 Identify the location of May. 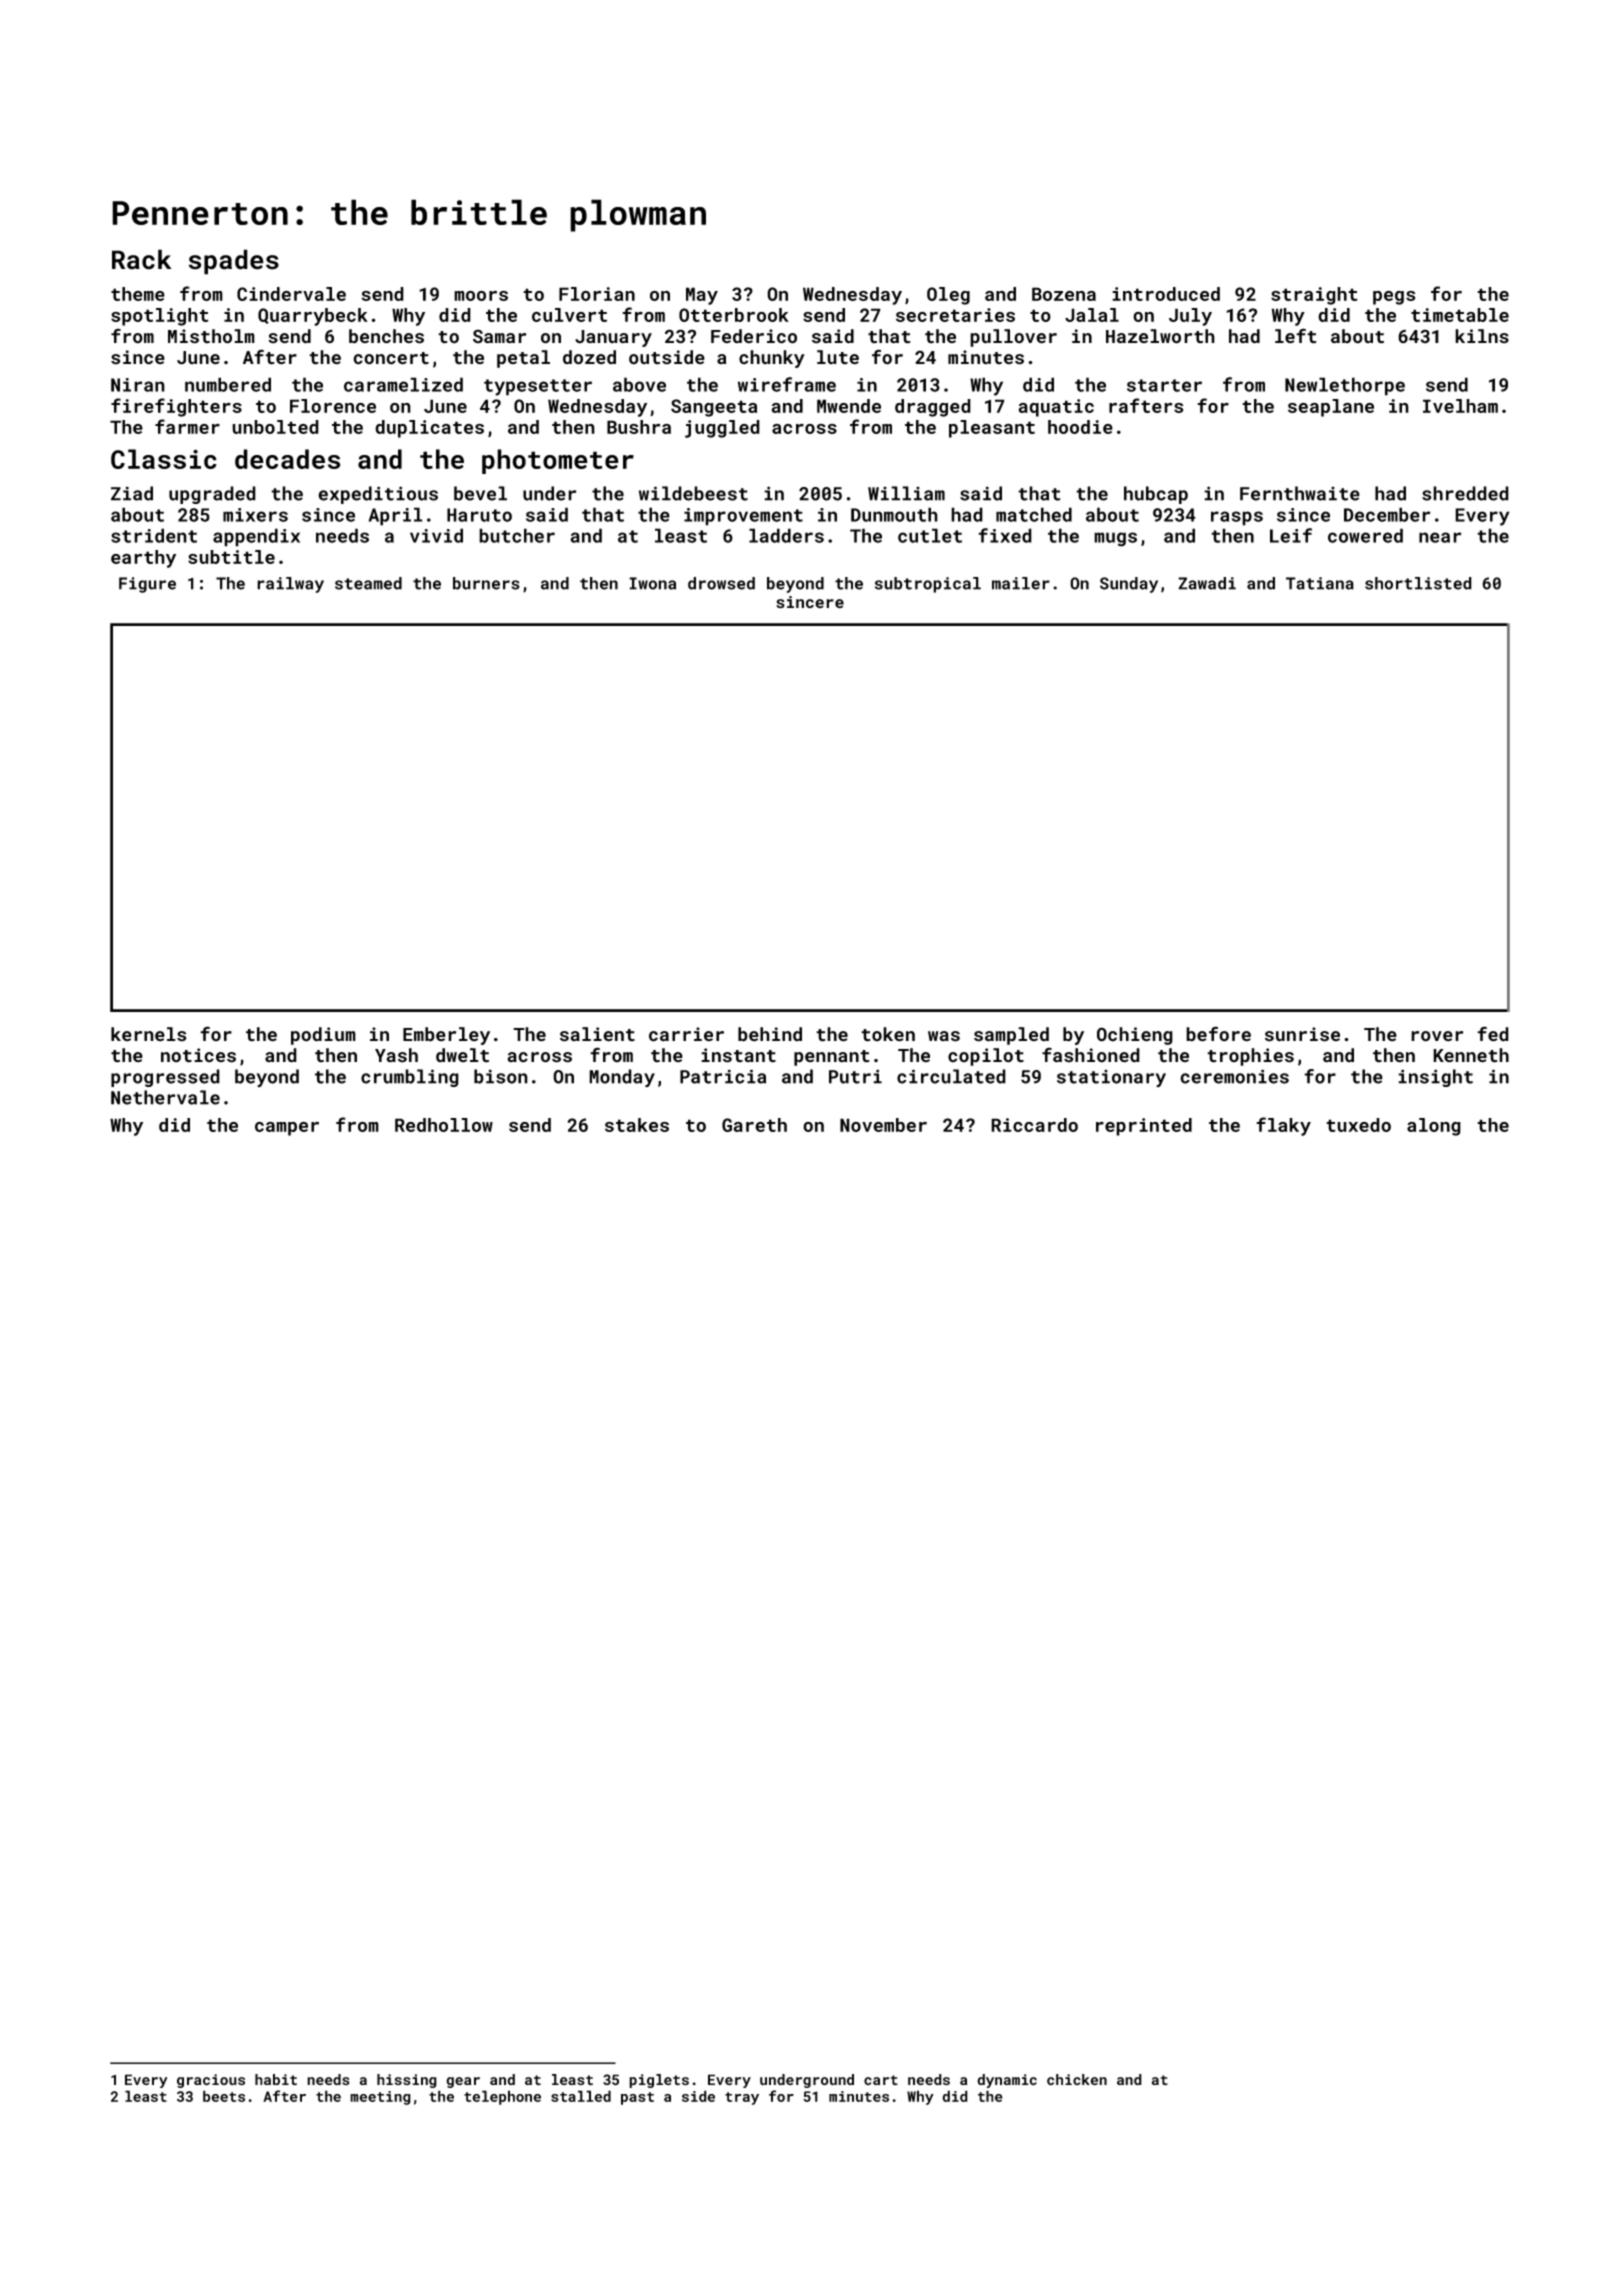
(702, 296).
